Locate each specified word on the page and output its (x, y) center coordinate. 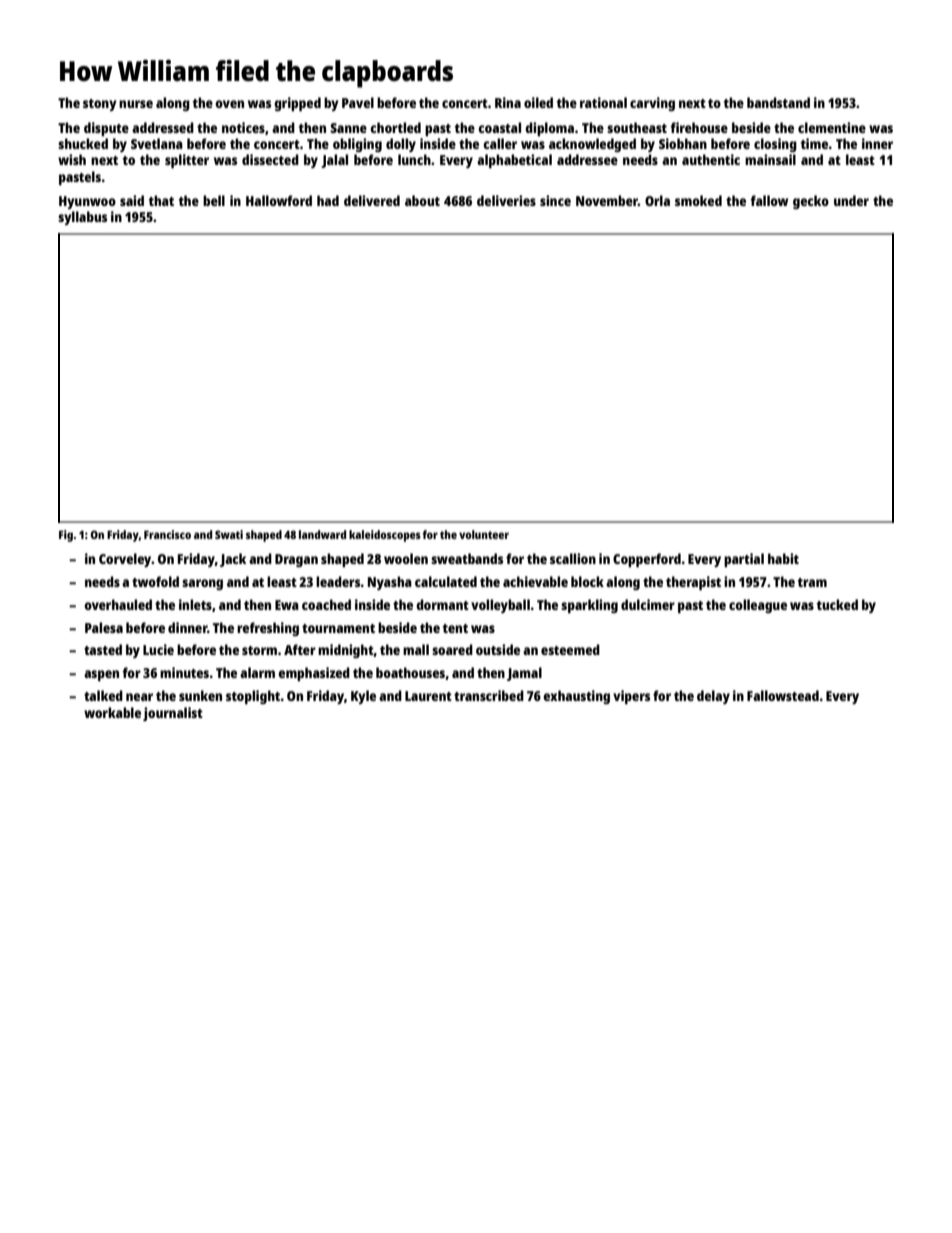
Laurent (428, 696)
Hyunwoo (87, 202)
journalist (173, 714)
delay (713, 697)
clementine (832, 127)
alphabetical (514, 161)
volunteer (484, 534)
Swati (229, 534)
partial (744, 560)
